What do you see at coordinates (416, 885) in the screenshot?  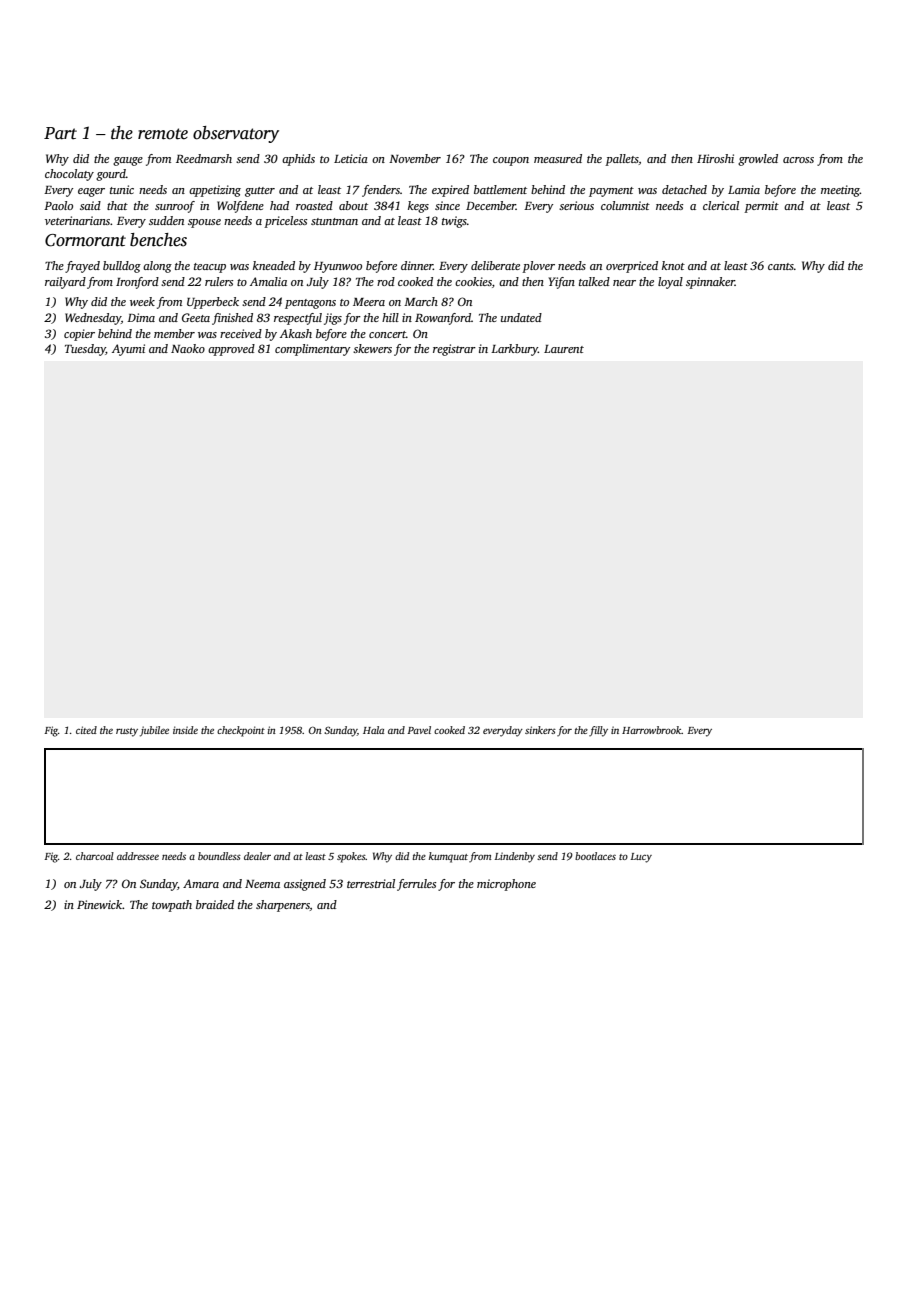 I see `ferrules` at bounding box center [416, 885].
